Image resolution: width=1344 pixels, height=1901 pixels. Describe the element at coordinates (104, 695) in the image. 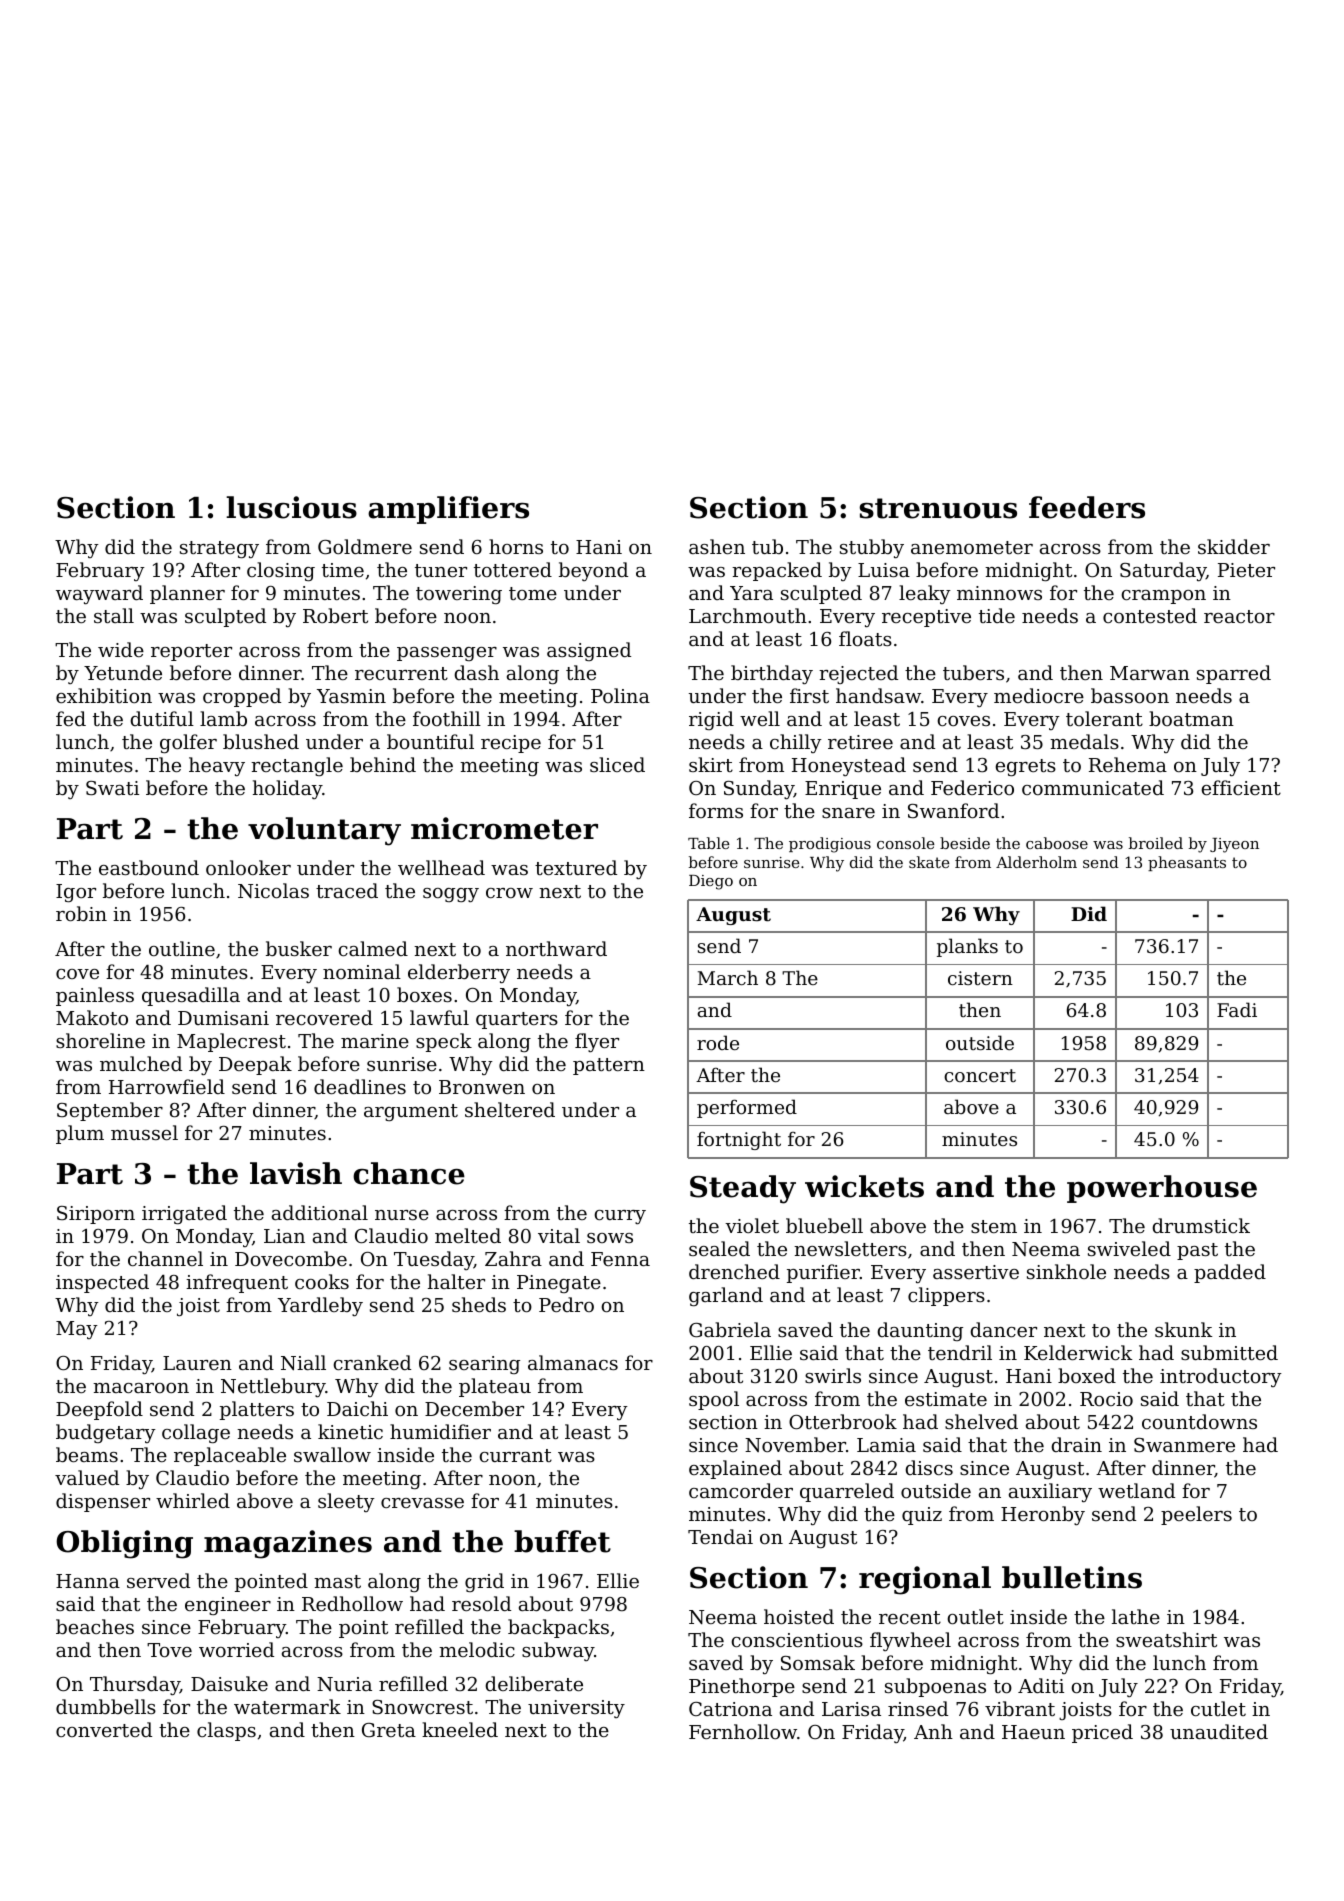

I see `exhibition` at that location.
